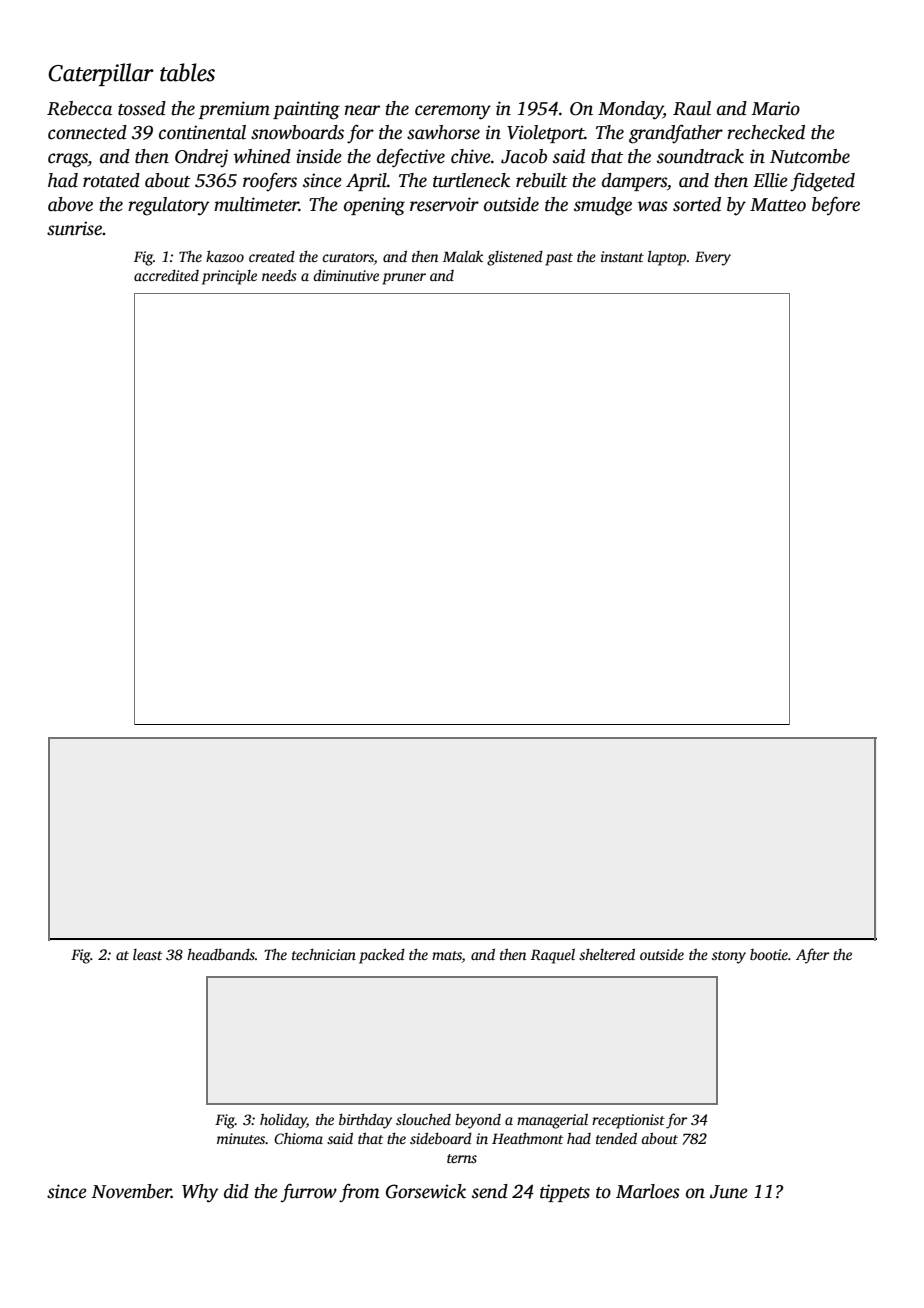  What do you see at coordinates (713, 258) in the document?
I see `Every` at bounding box center [713, 258].
